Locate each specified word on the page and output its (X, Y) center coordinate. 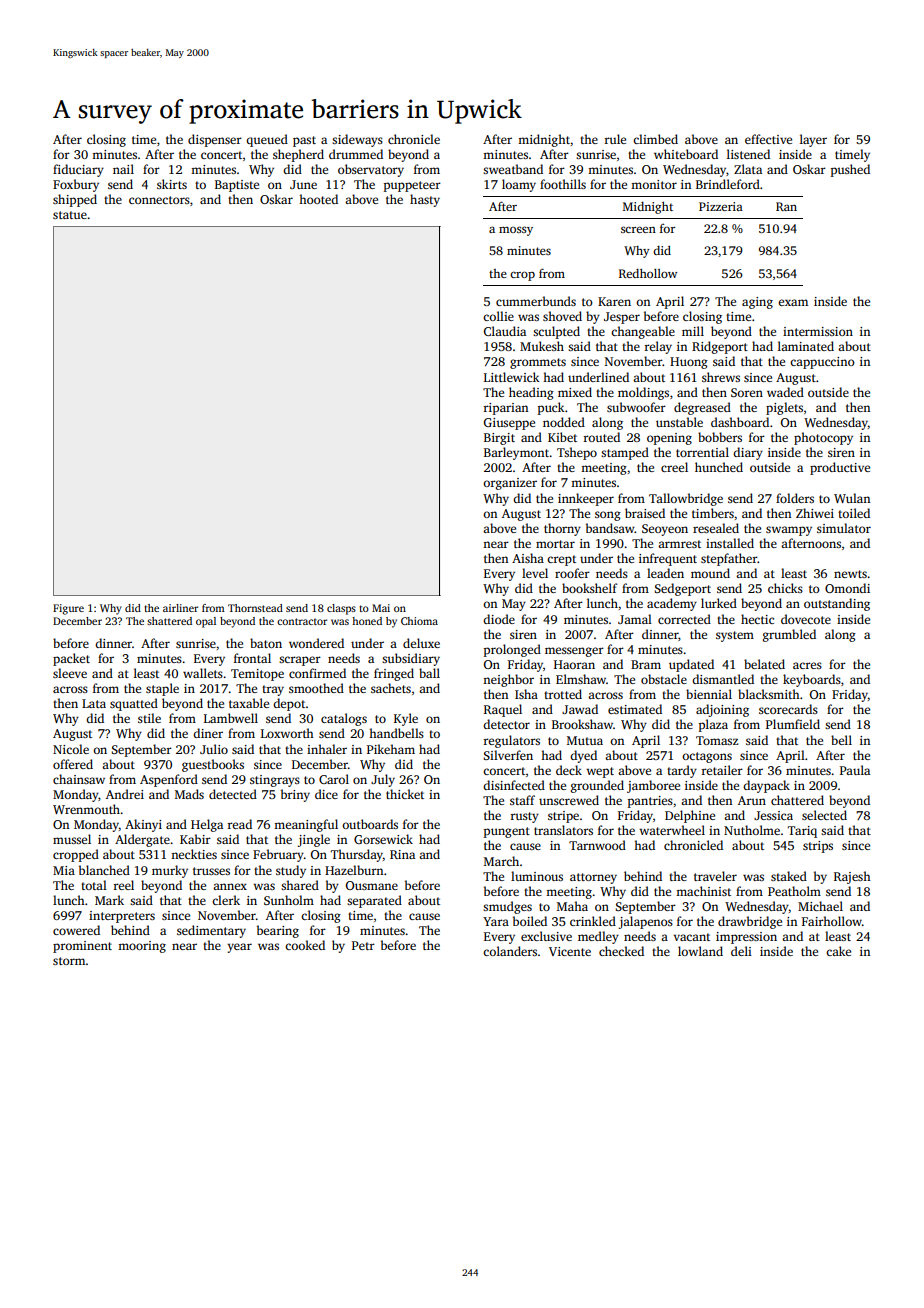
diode (499, 619)
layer (813, 140)
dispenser (215, 140)
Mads (189, 794)
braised (645, 513)
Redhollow (648, 273)
